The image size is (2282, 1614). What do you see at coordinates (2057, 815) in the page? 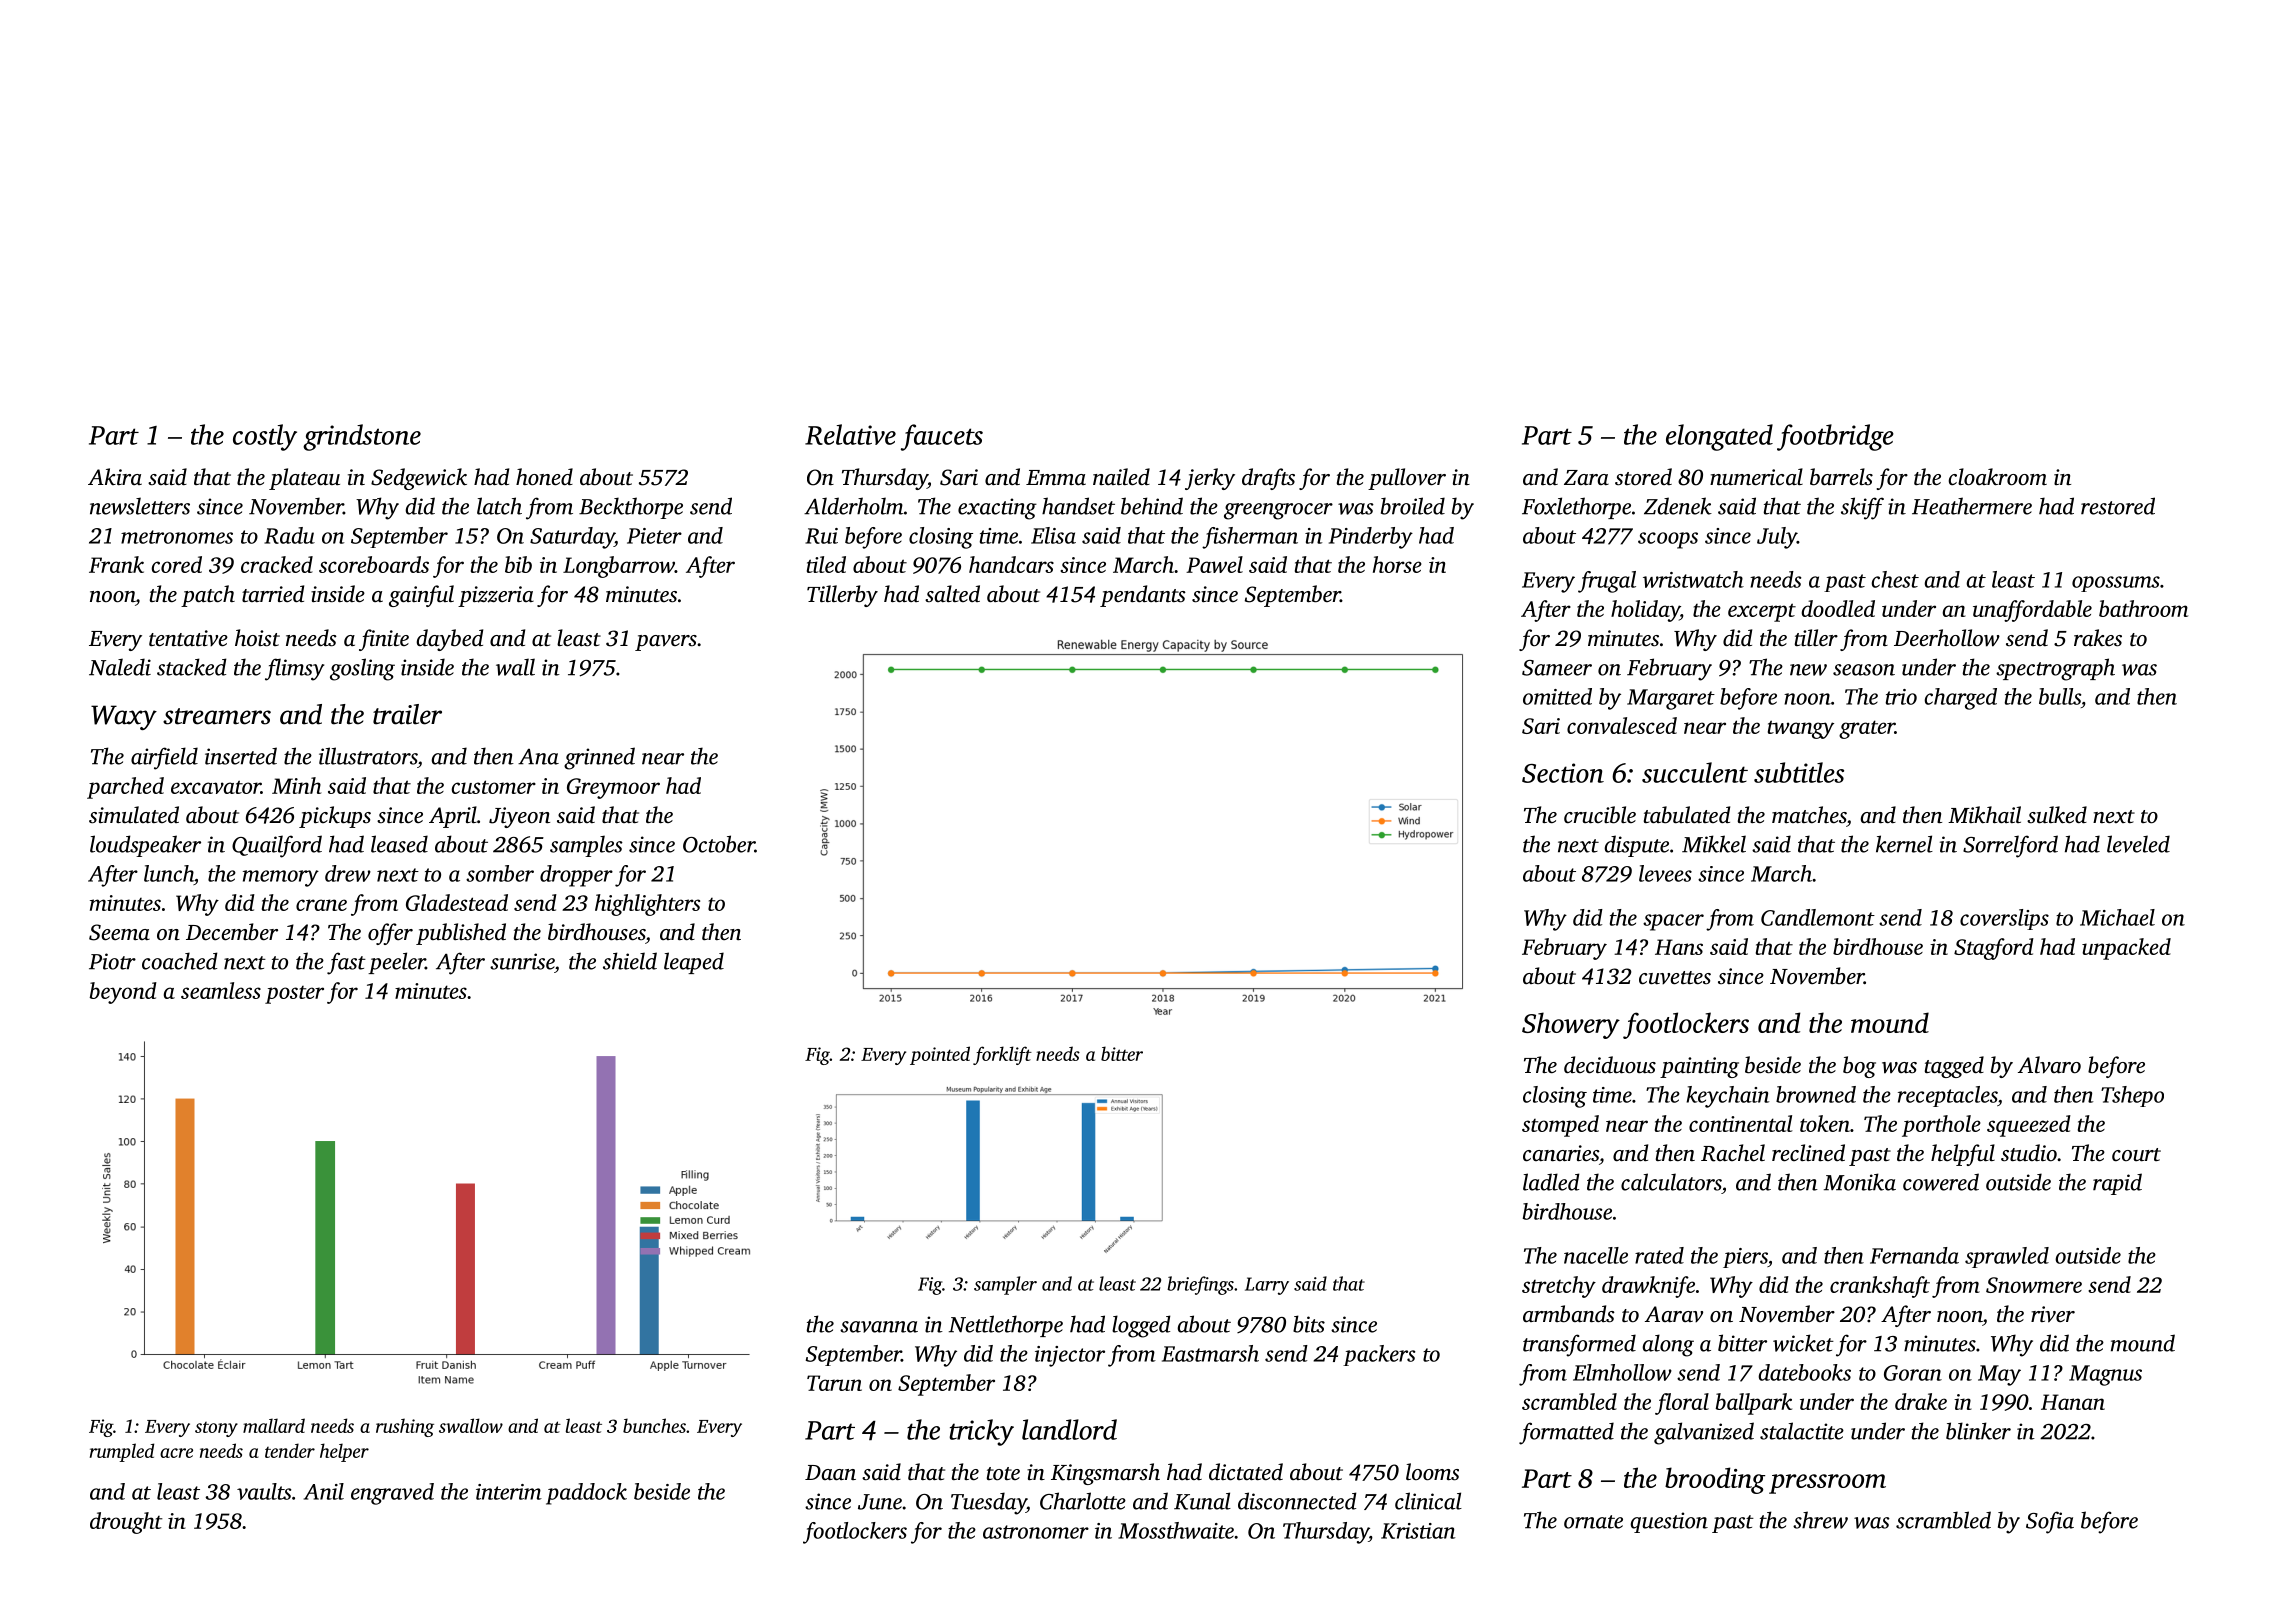
I see `sulked` at bounding box center [2057, 815].
